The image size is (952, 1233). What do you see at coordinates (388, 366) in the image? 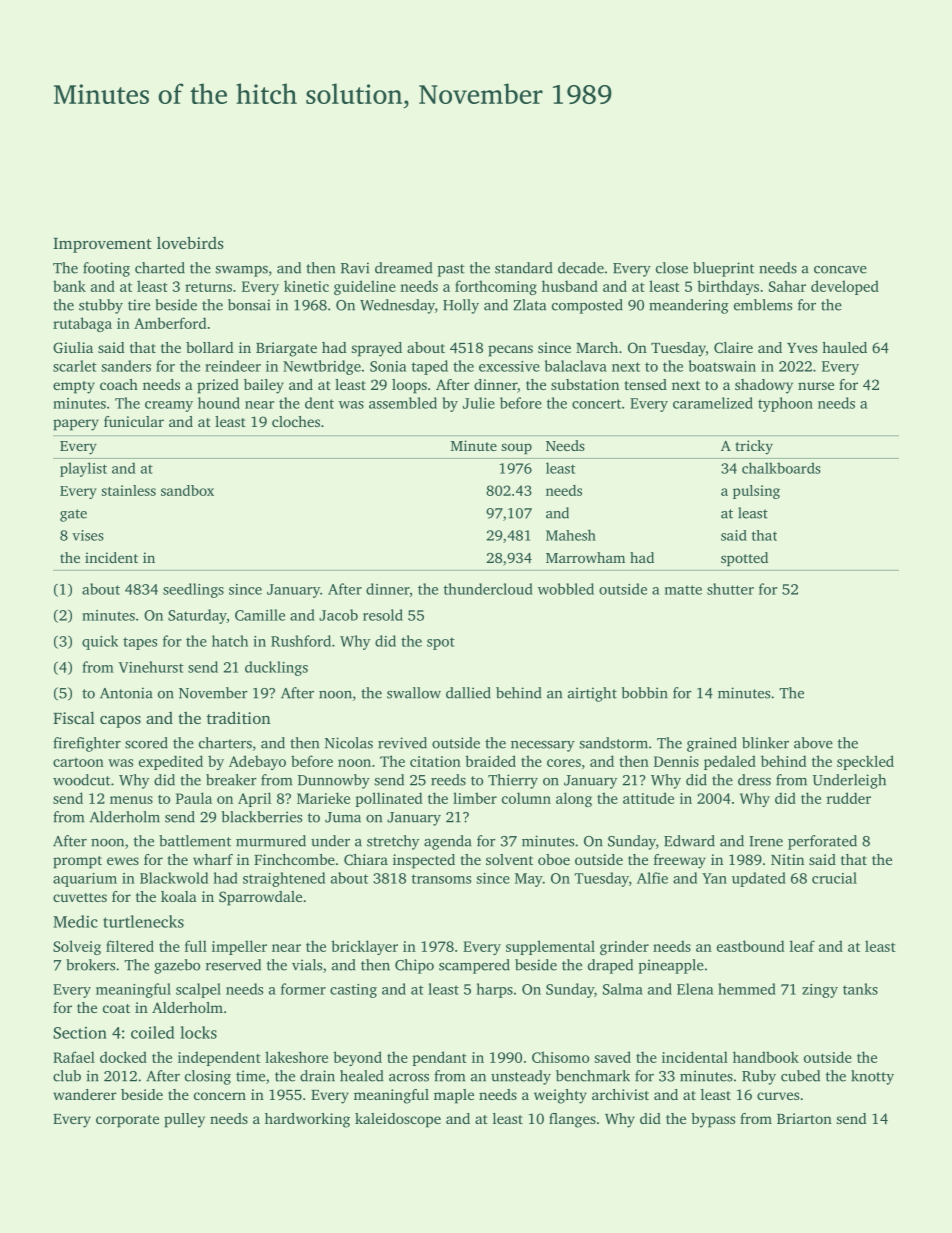
I see `Sonia` at bounding box center [388, 366].
